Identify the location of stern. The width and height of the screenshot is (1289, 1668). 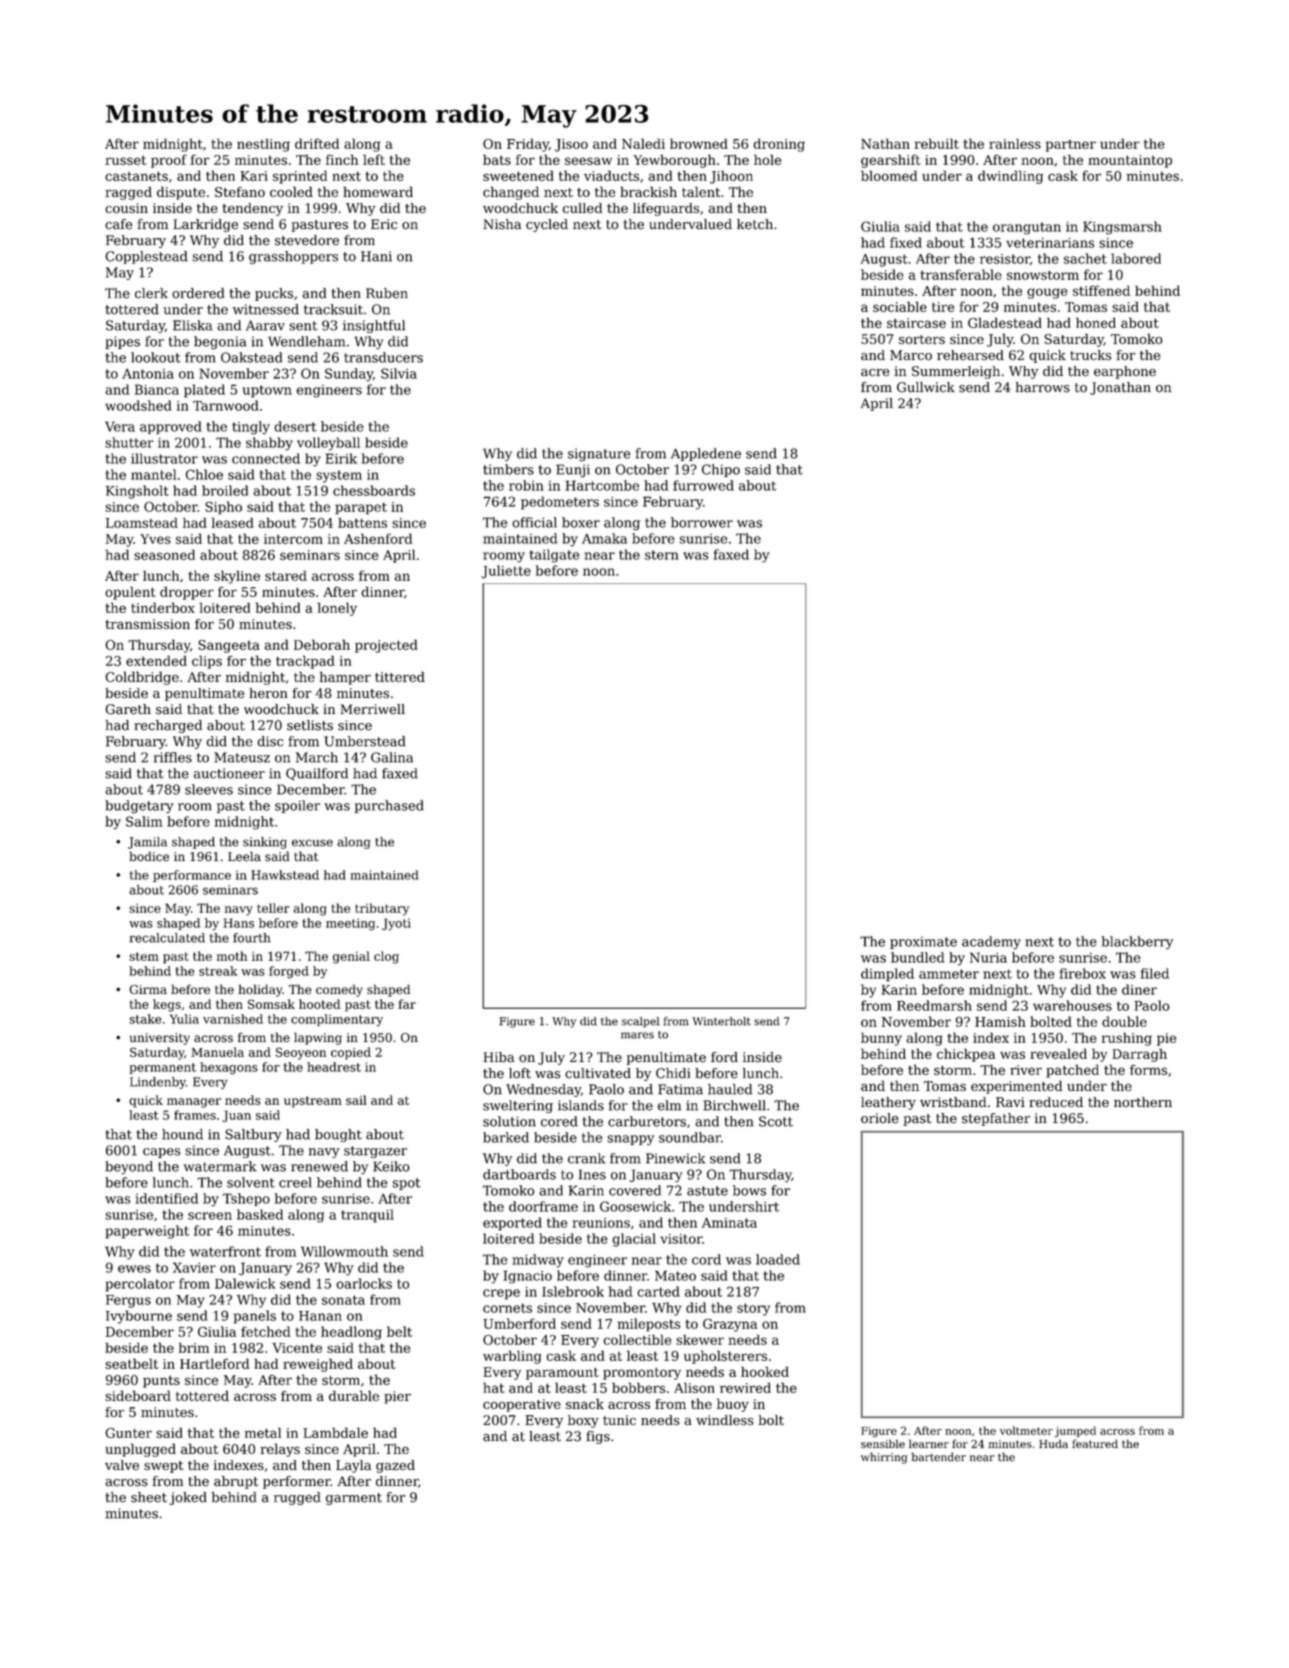
(662, 555).
